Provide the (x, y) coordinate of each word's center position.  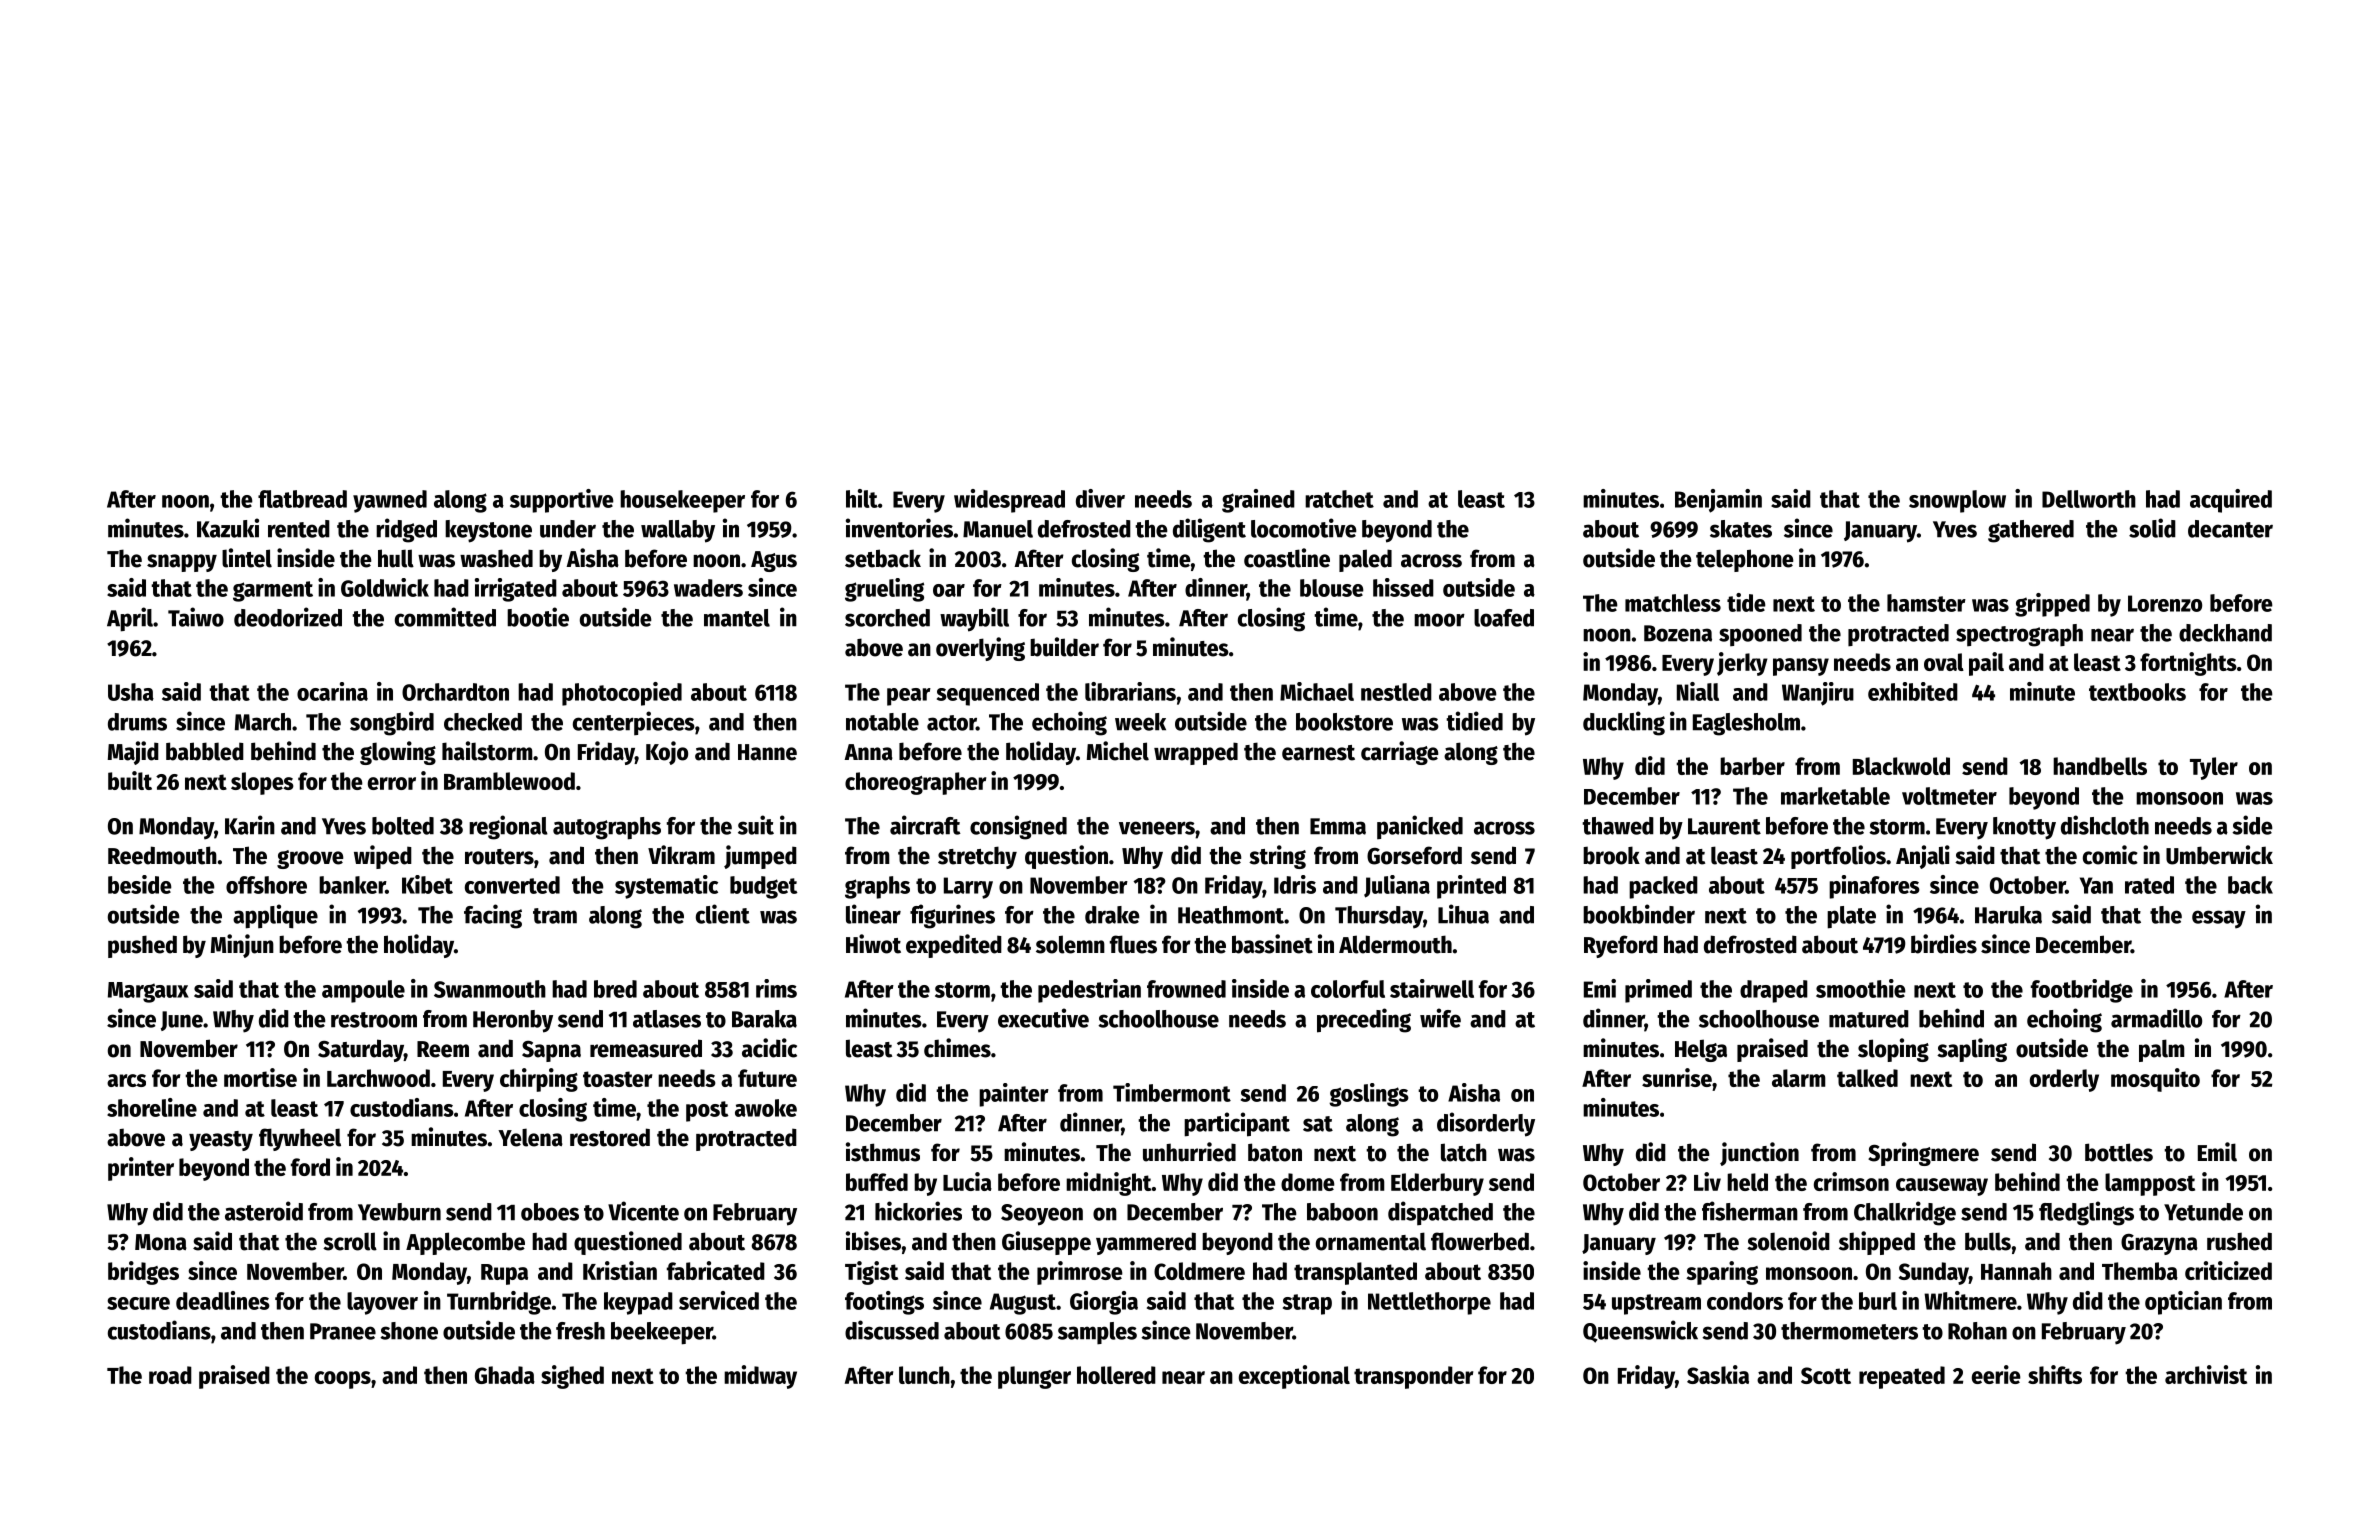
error (392, 783)
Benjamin (1718, 501)
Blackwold (1901, 766)
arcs (126, 1080)
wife (1440, 1018)
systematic (666, 887)
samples (1097, 1333)
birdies (1944, 944)
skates (1741, 529)
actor (951, 723)
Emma (1338, 826)
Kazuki (228, 528)
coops (343, 1380)
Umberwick (2219, 855)
